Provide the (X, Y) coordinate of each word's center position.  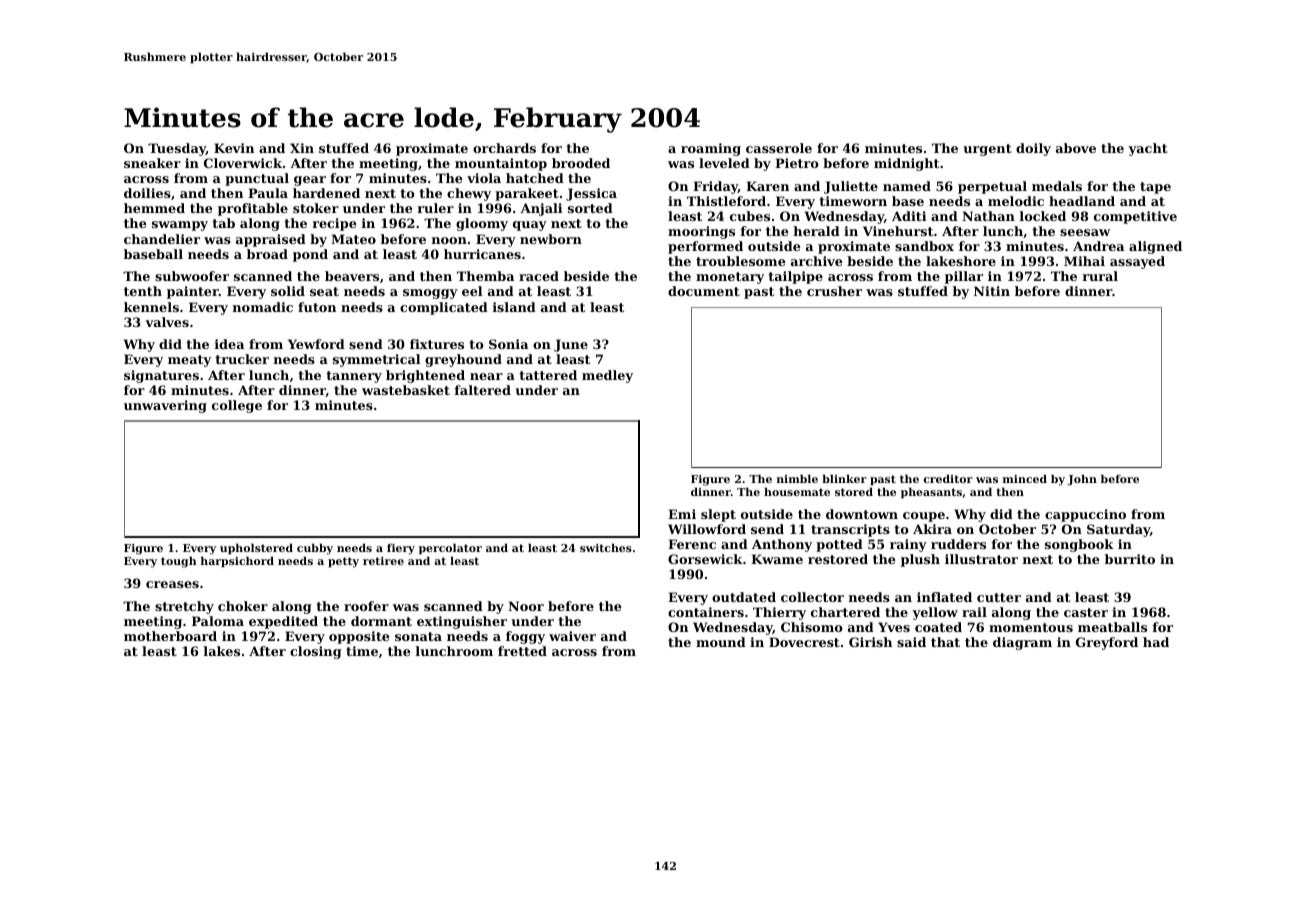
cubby (315, 549)
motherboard (170, 636)
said (911, 642)
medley (607, 376)
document (704, 291)
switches (606, 547)
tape (1155, 188)
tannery (354, 377)
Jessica (591, 194)
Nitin (992, 291)
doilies (147, 193)
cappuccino (1085, 515)
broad (267, 254)
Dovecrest (804, 642)
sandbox (924, 246)
